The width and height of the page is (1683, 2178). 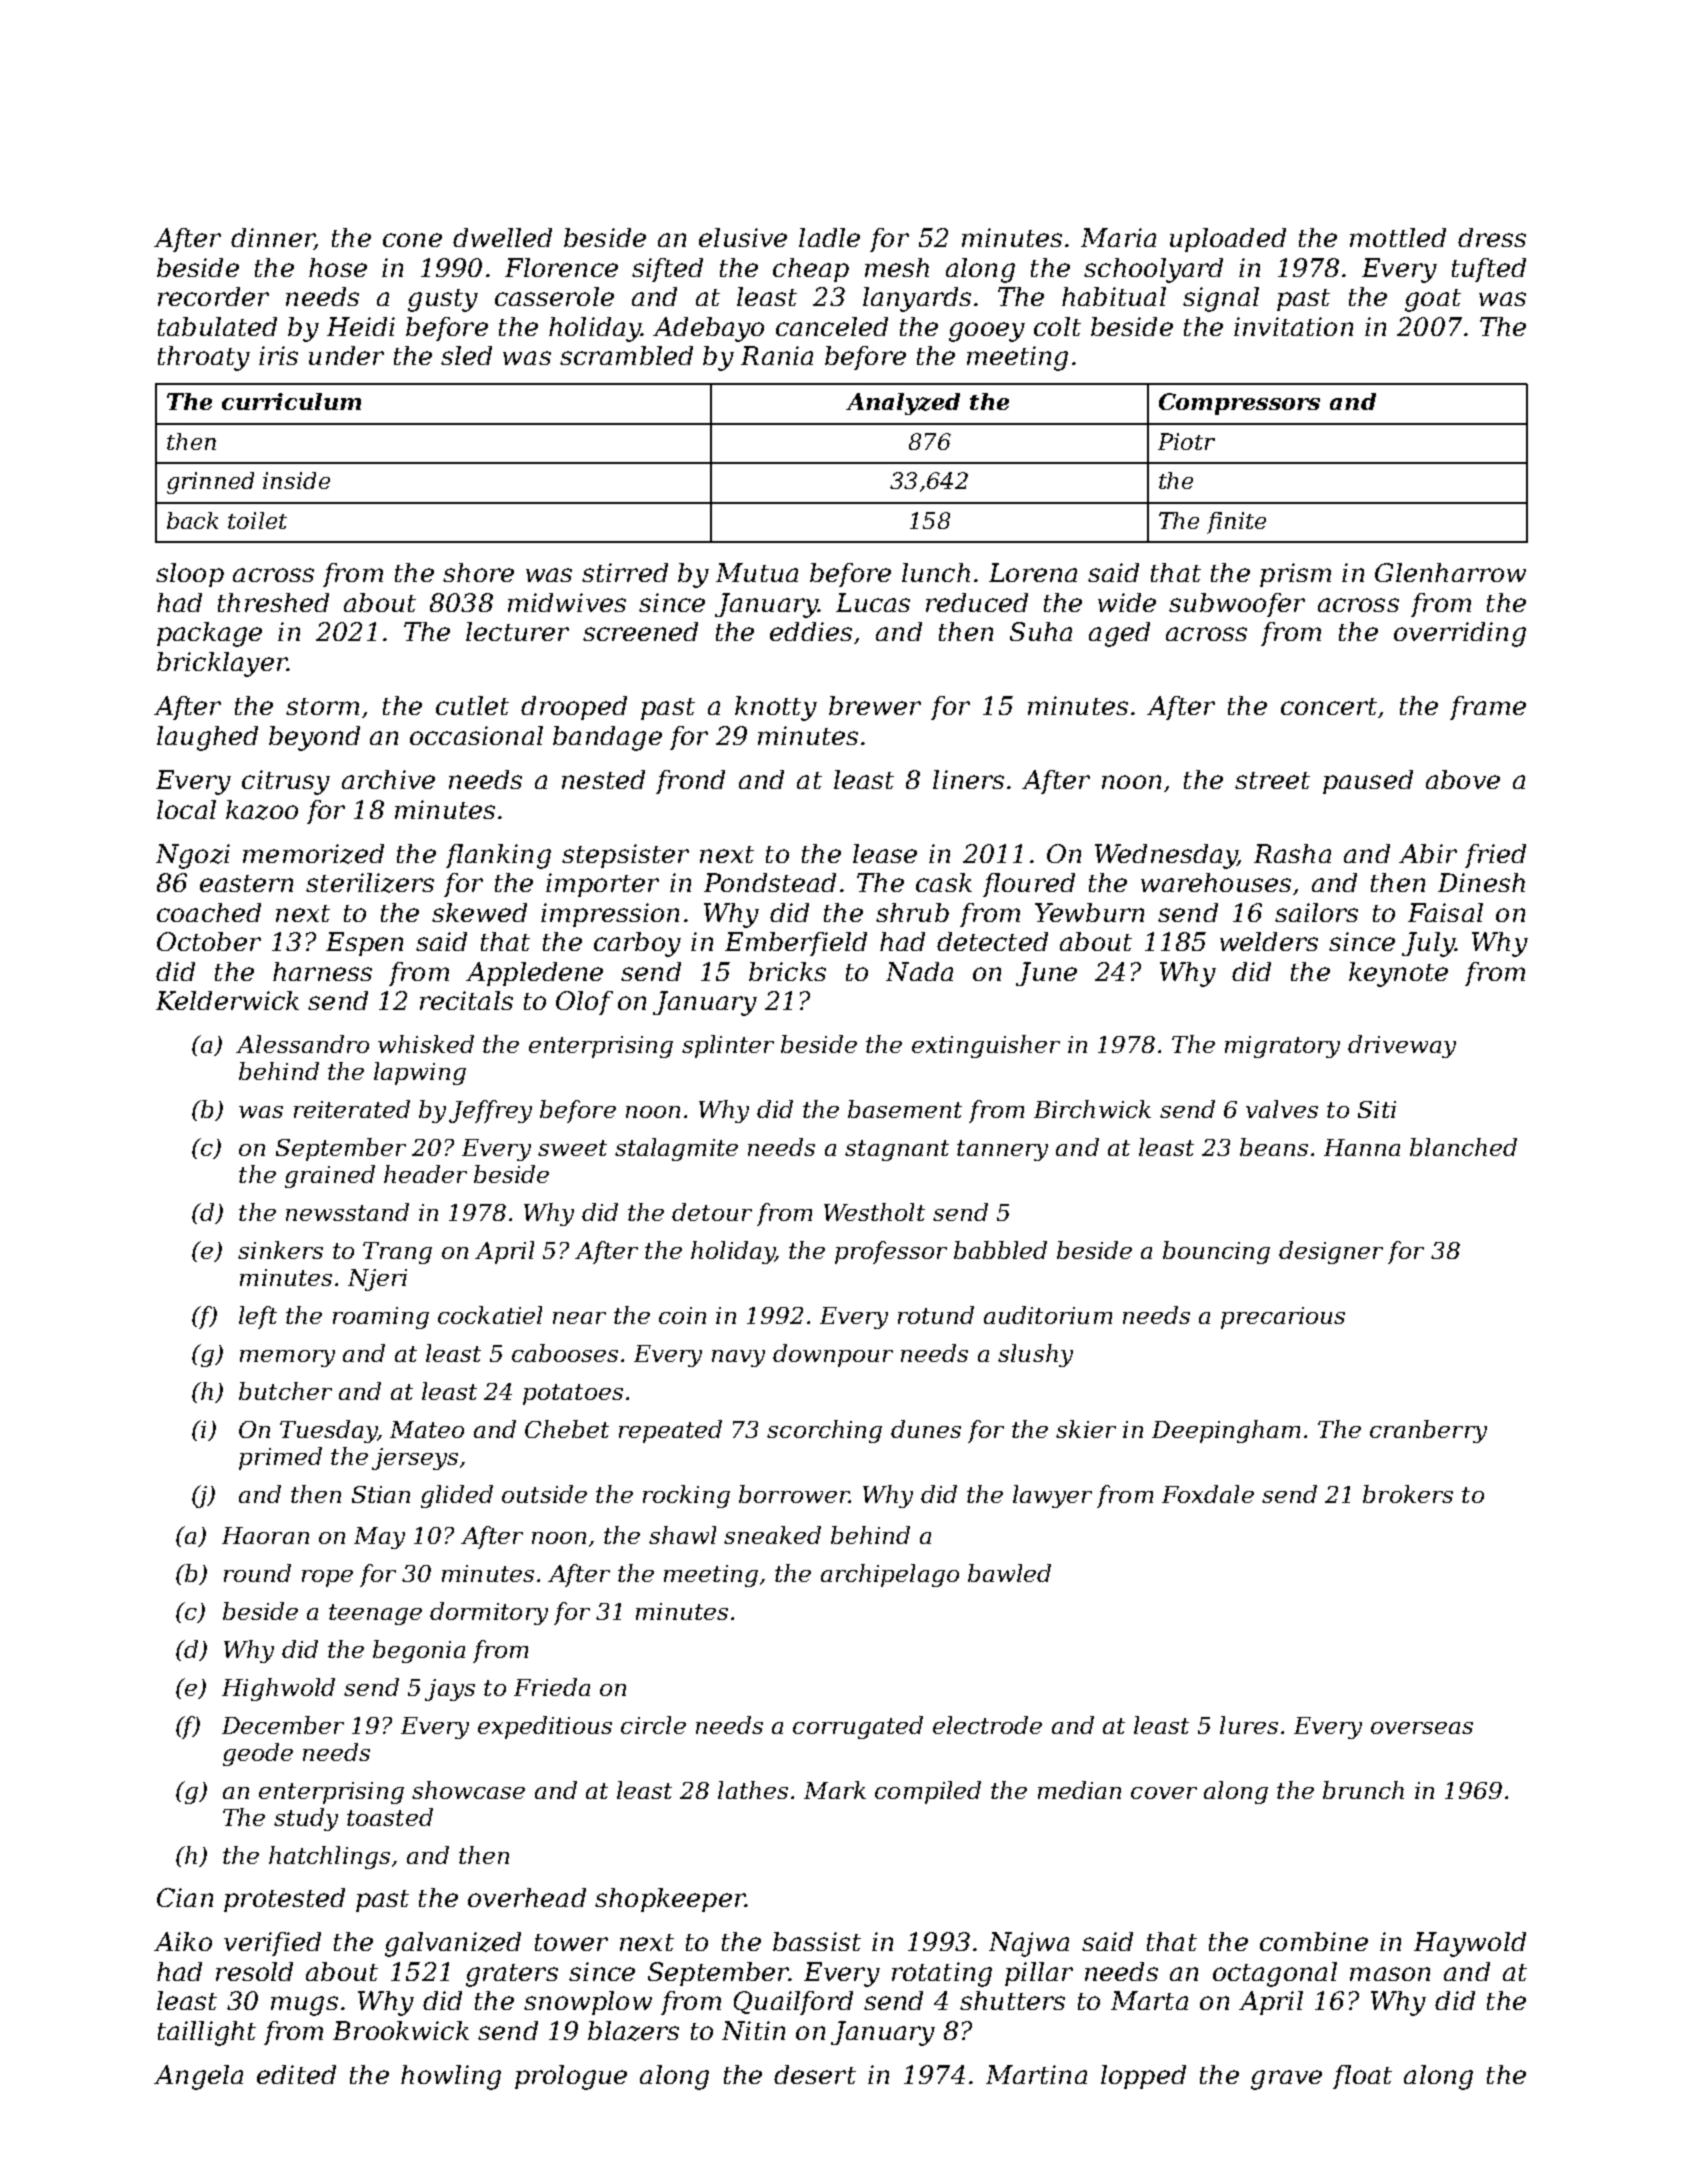 I want to click on Wednesday, so click(x=1166, y=856).
